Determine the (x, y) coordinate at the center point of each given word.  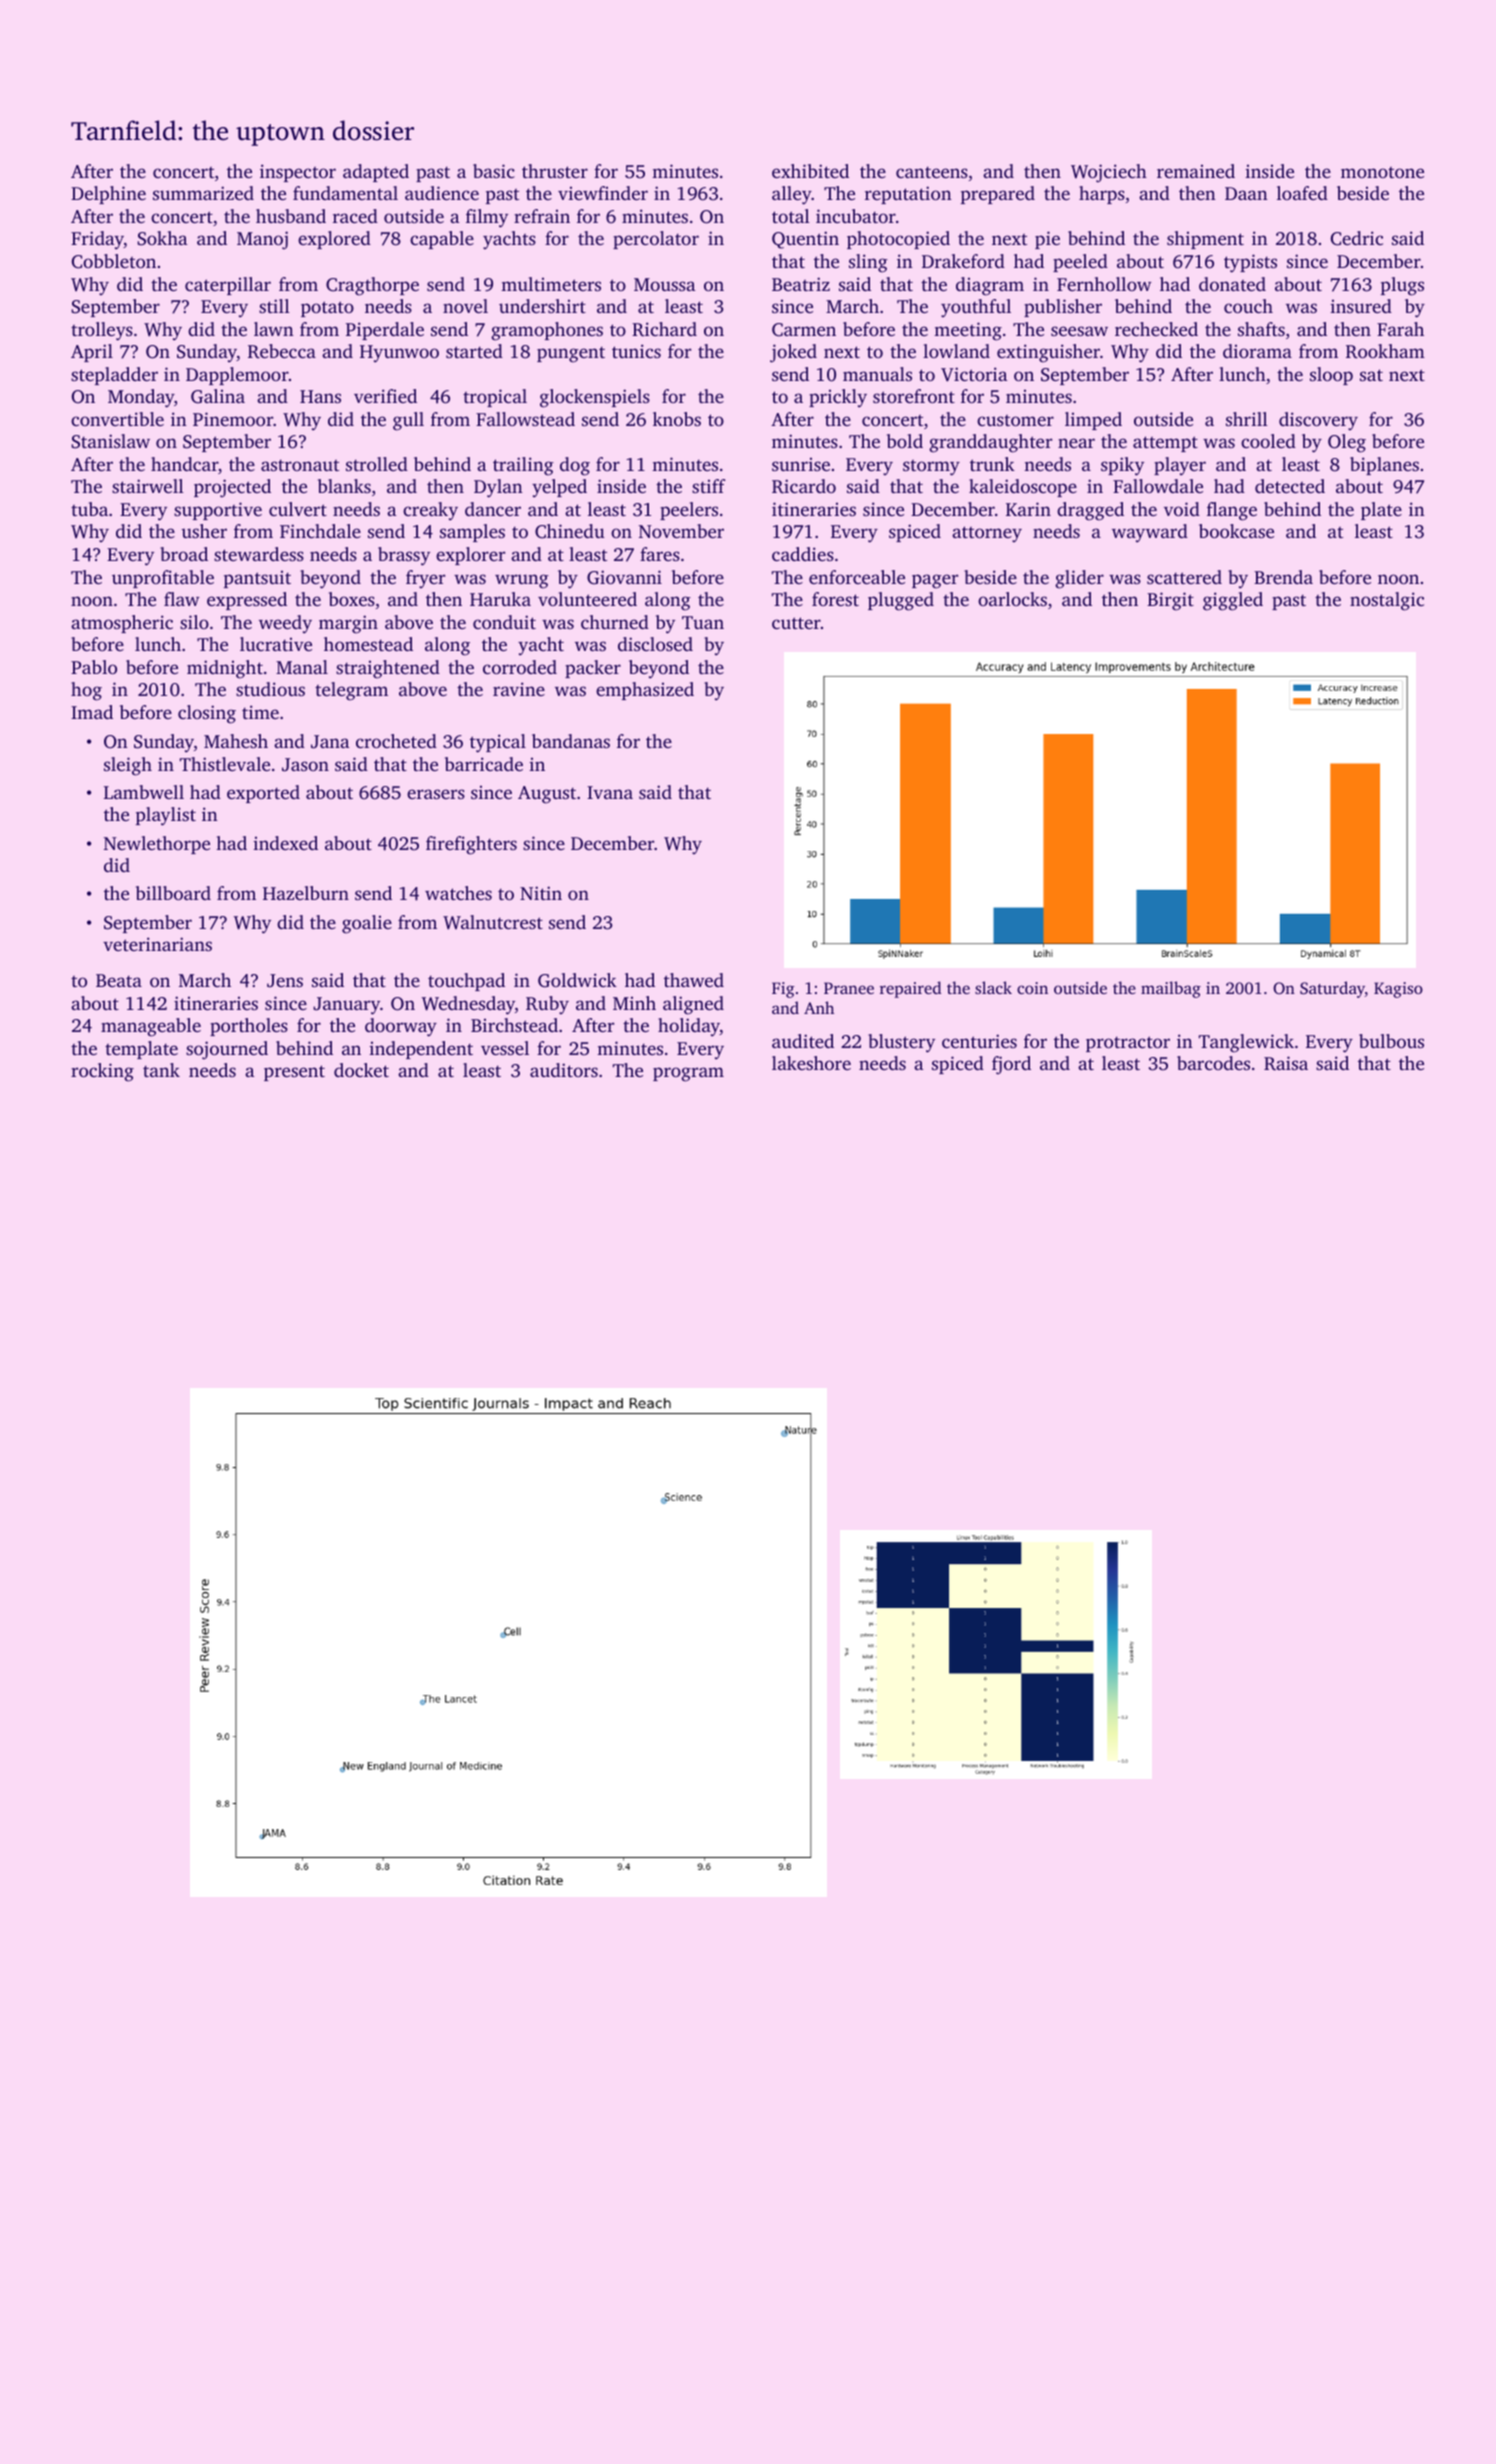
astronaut (300, 465)
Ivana (610, 792)
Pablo (94, 667)
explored (334, 240)
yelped (559, 488)
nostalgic (1387, 601)
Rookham (1385, 351)
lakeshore (811, 1063)
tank (161, 1070)
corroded (520, 667)
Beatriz (801, 284)
